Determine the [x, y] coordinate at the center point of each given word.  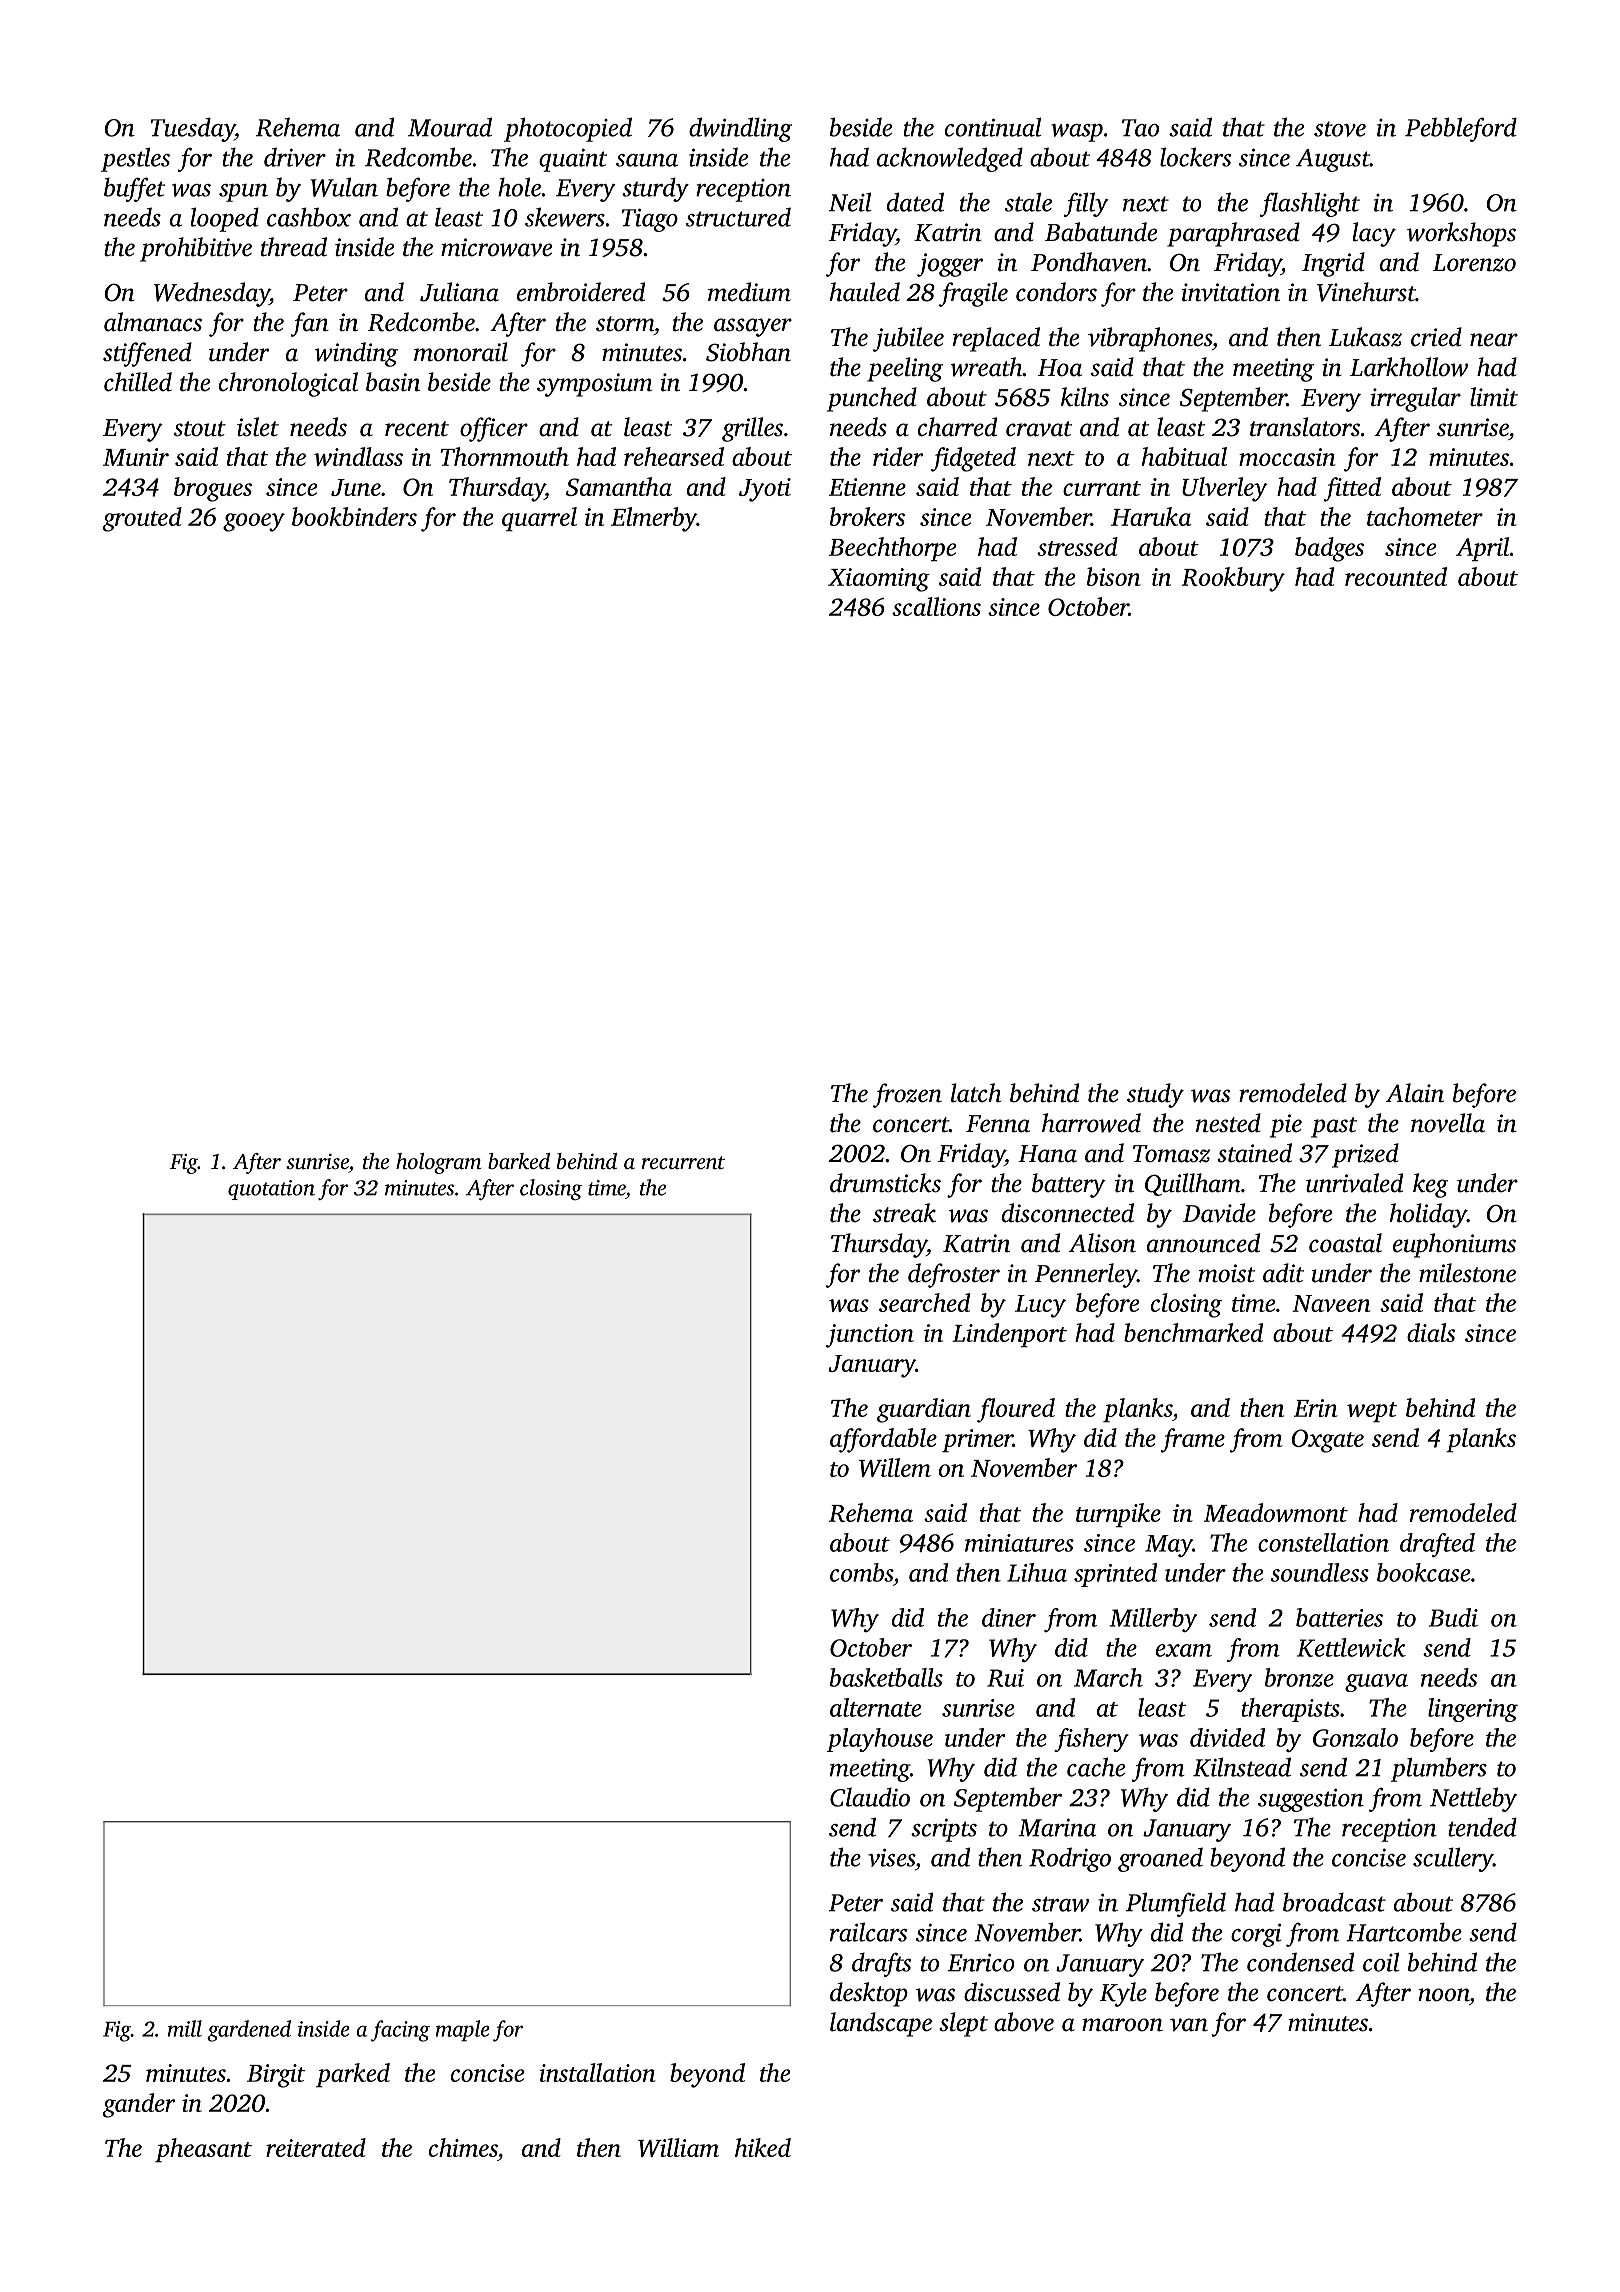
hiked [763, 2147]
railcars [868, 1932]
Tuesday [193, 129]
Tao [1140, 128]
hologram [438, 1163]
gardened [249, 2031]
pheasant [203, 2150]
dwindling [740, 129]
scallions [936, 606]
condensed [1300, 1962]
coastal [1345, 1243]
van [1189, 2025]
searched [924, 1302]
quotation [271, 1190]
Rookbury [1233, 579]
